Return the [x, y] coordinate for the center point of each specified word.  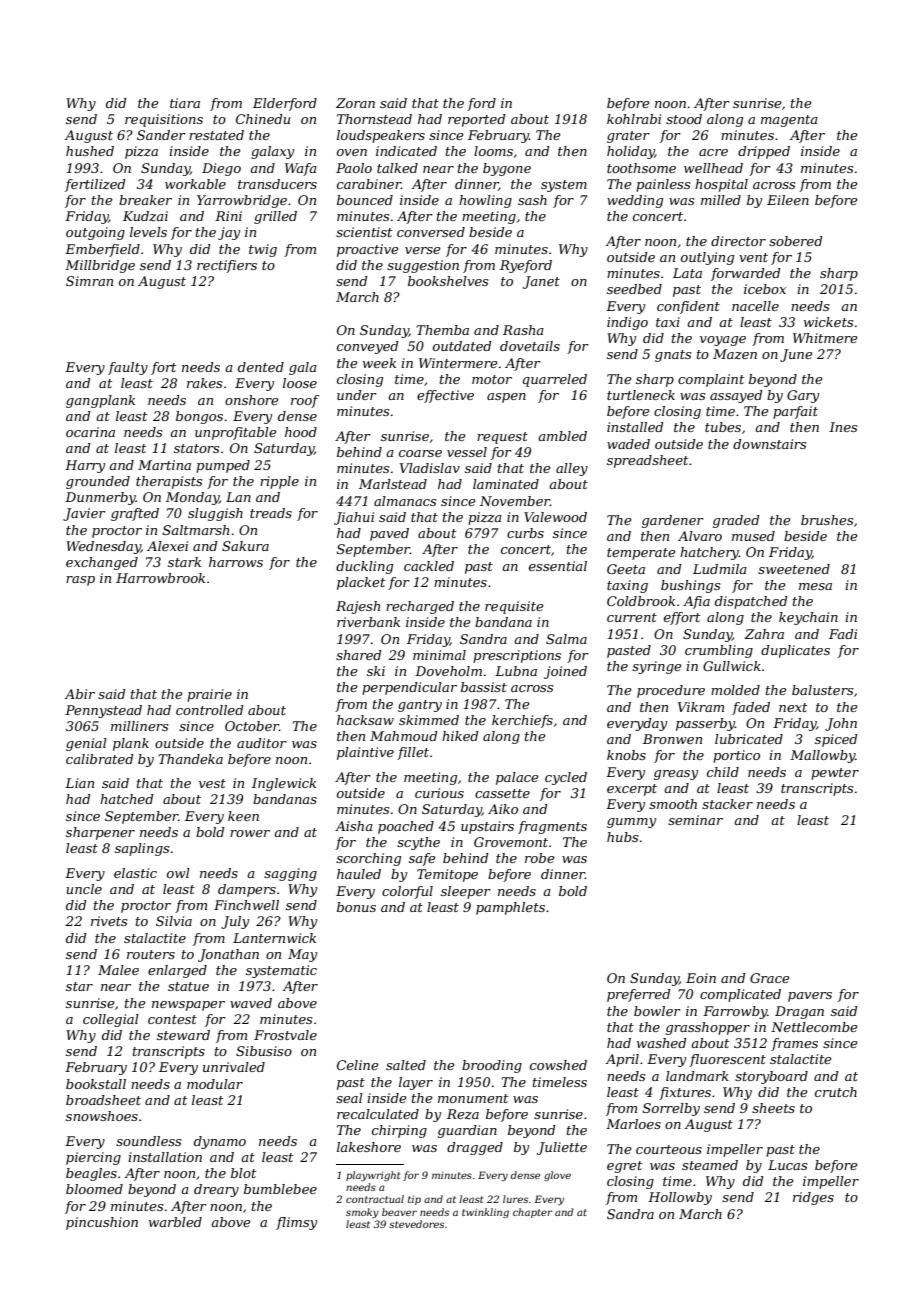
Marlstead [393, 484]
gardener [673, 521]
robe [540, 858]
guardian [467, 1131]
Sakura [245, 546]
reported [477, 120]
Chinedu [263, 119]
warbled [175, 1222]
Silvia [174, 921]
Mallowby [822, 756]
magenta [789, 121]
